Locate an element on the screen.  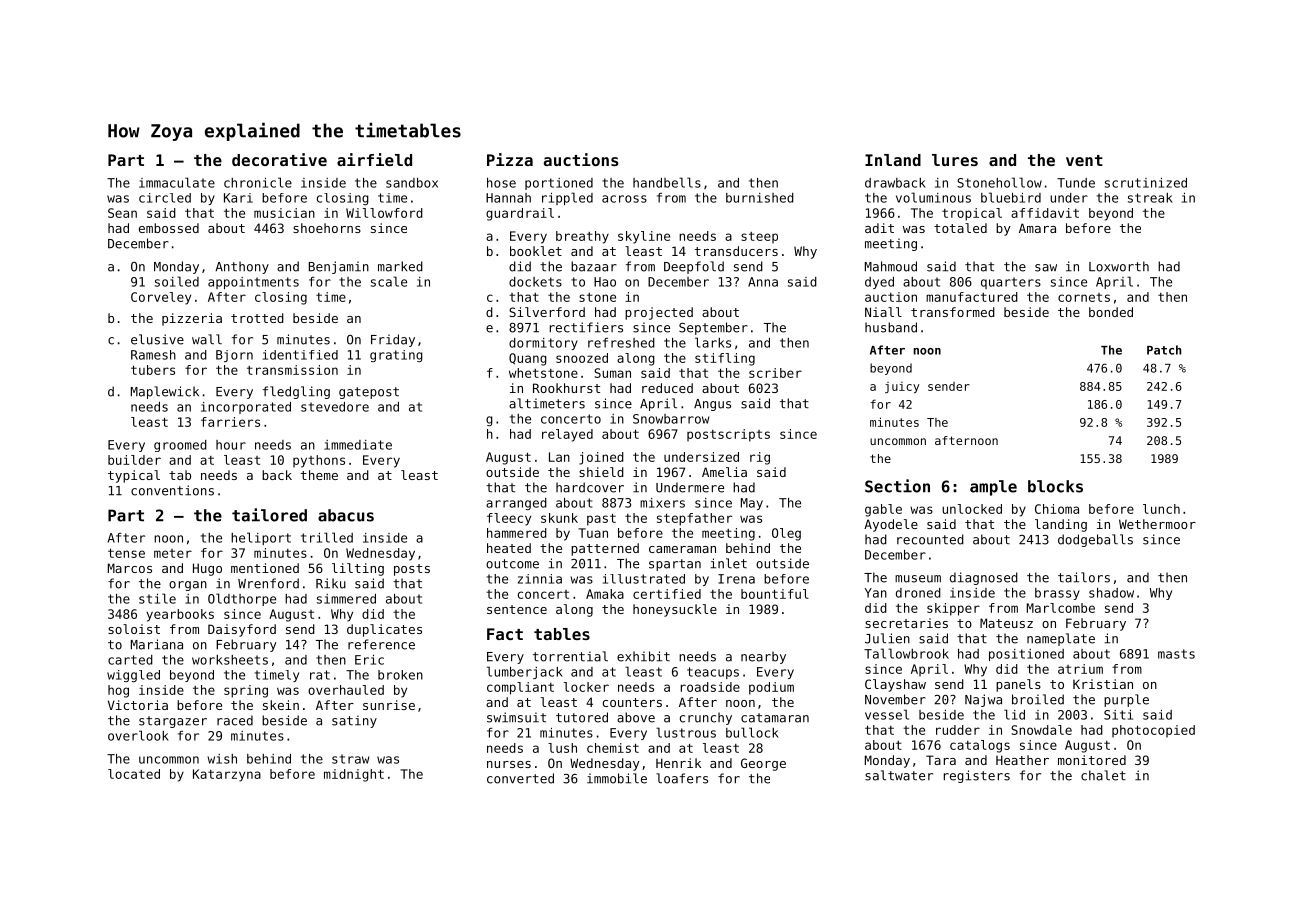
lures is located at coordinates (955, 160).
